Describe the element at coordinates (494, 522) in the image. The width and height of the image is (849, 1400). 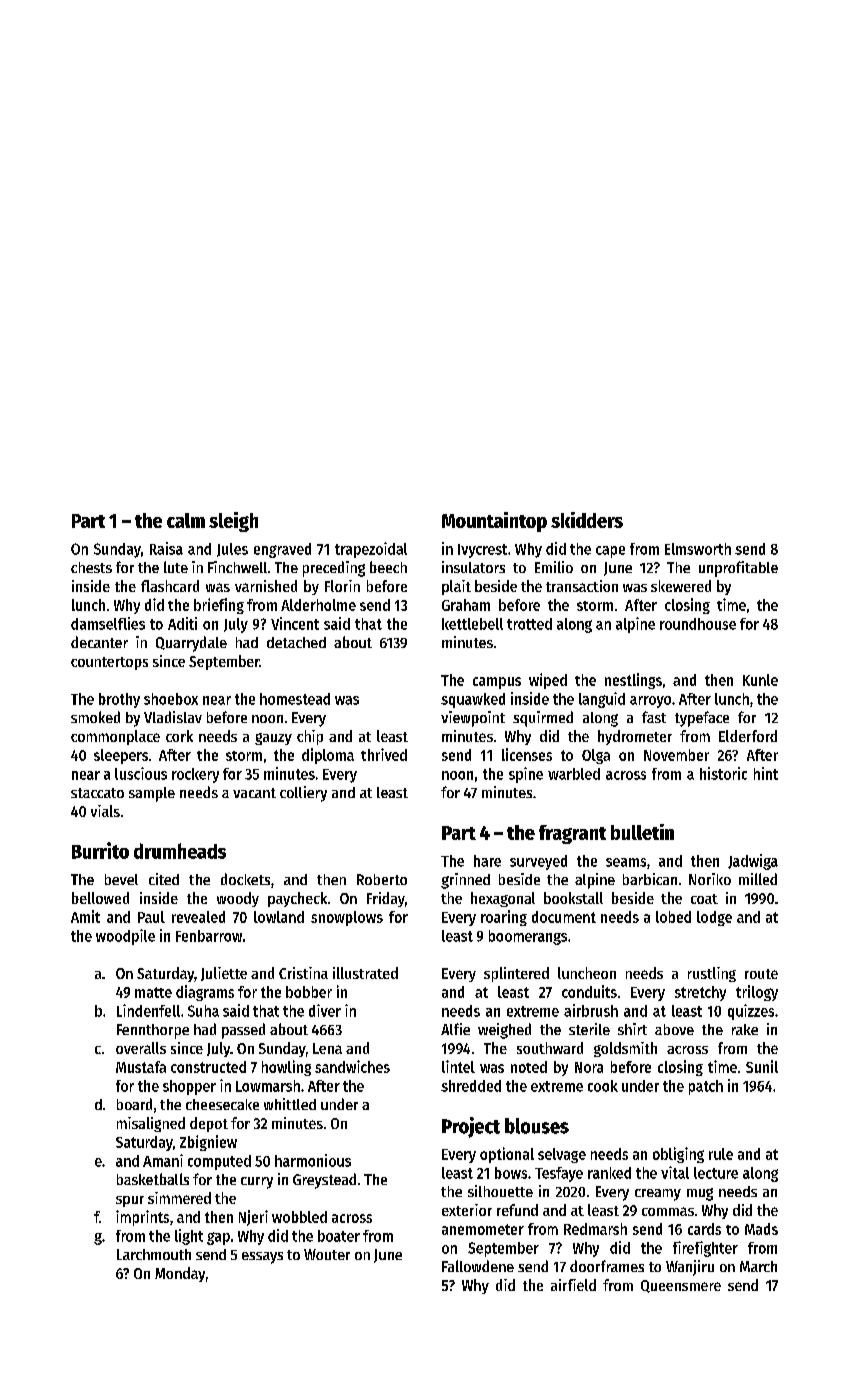
I see `Mountaintop` at that location.
